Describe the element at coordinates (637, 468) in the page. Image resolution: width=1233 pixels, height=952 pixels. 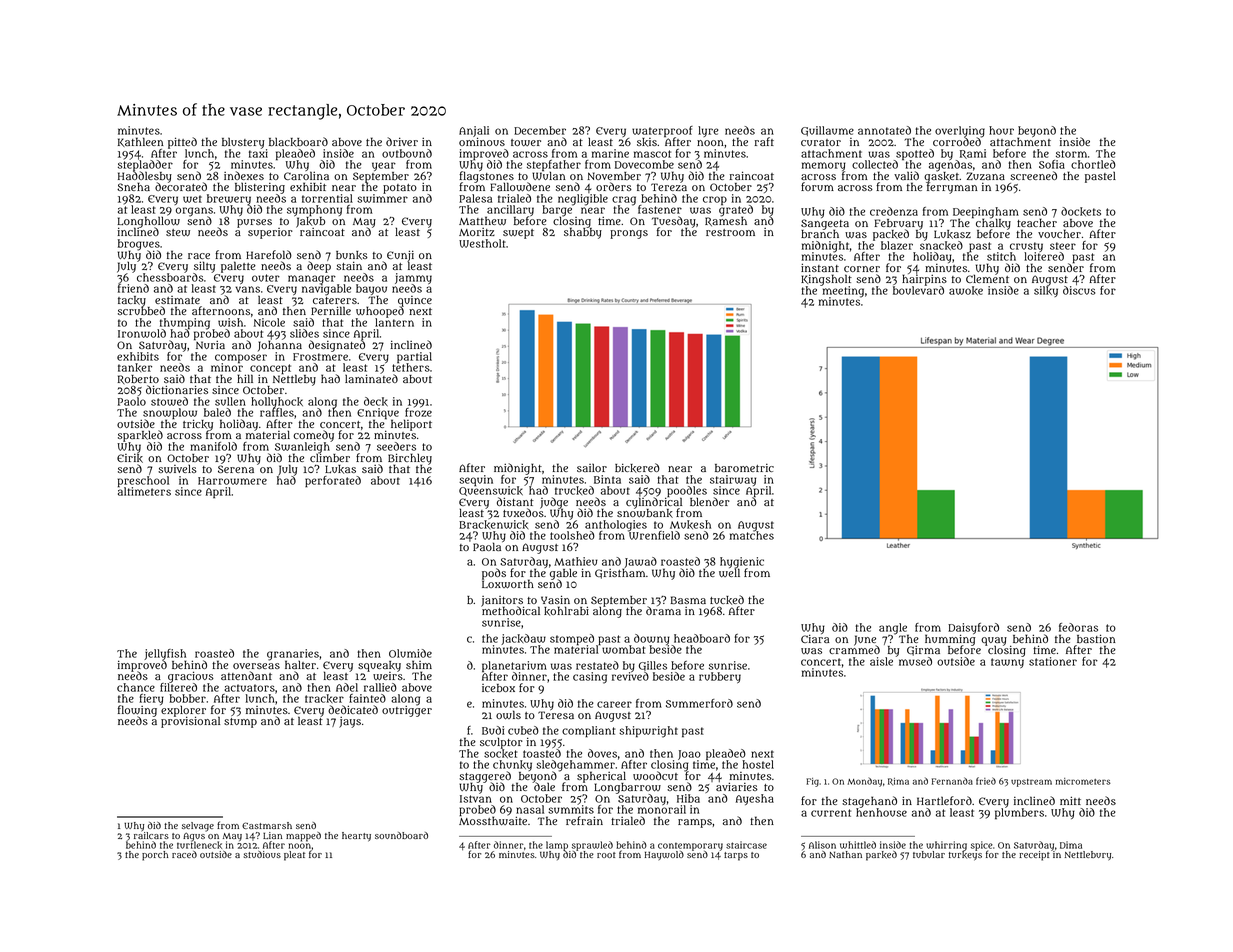
I see `bickered` at that location.
